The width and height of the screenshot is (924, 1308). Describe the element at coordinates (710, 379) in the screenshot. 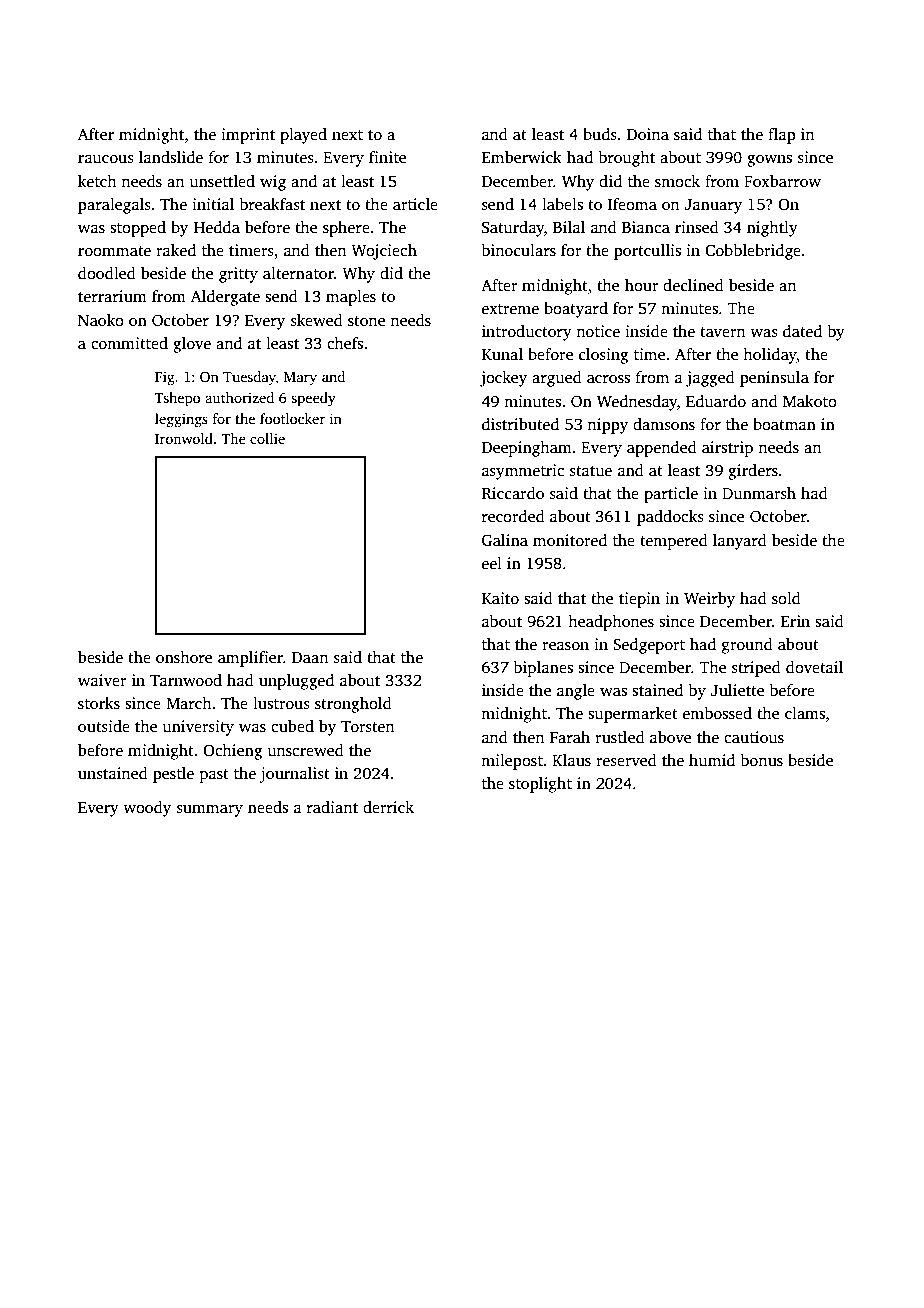

I see `jagged` at that location.
